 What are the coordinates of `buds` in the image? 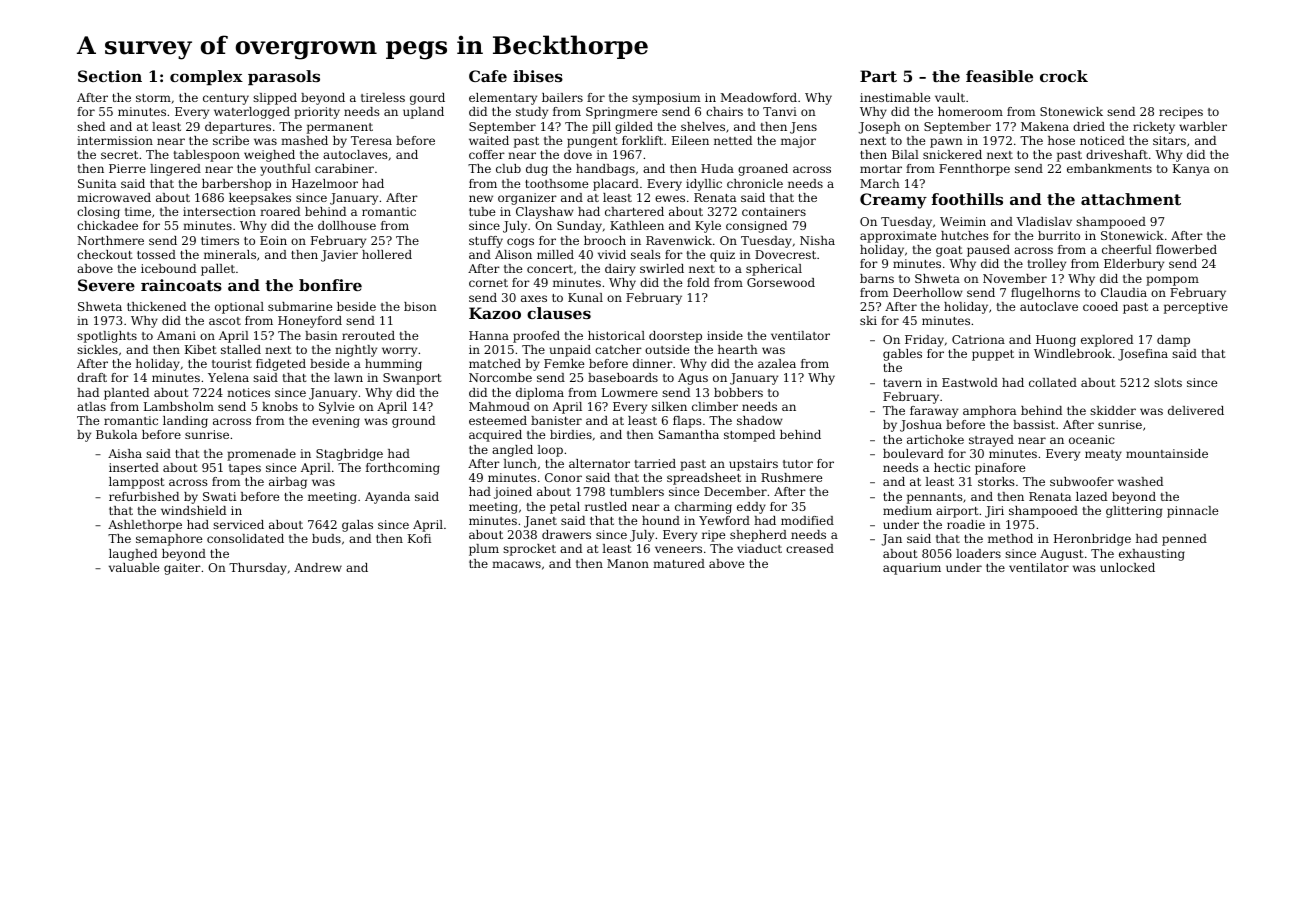 It's located at (326, 538).
